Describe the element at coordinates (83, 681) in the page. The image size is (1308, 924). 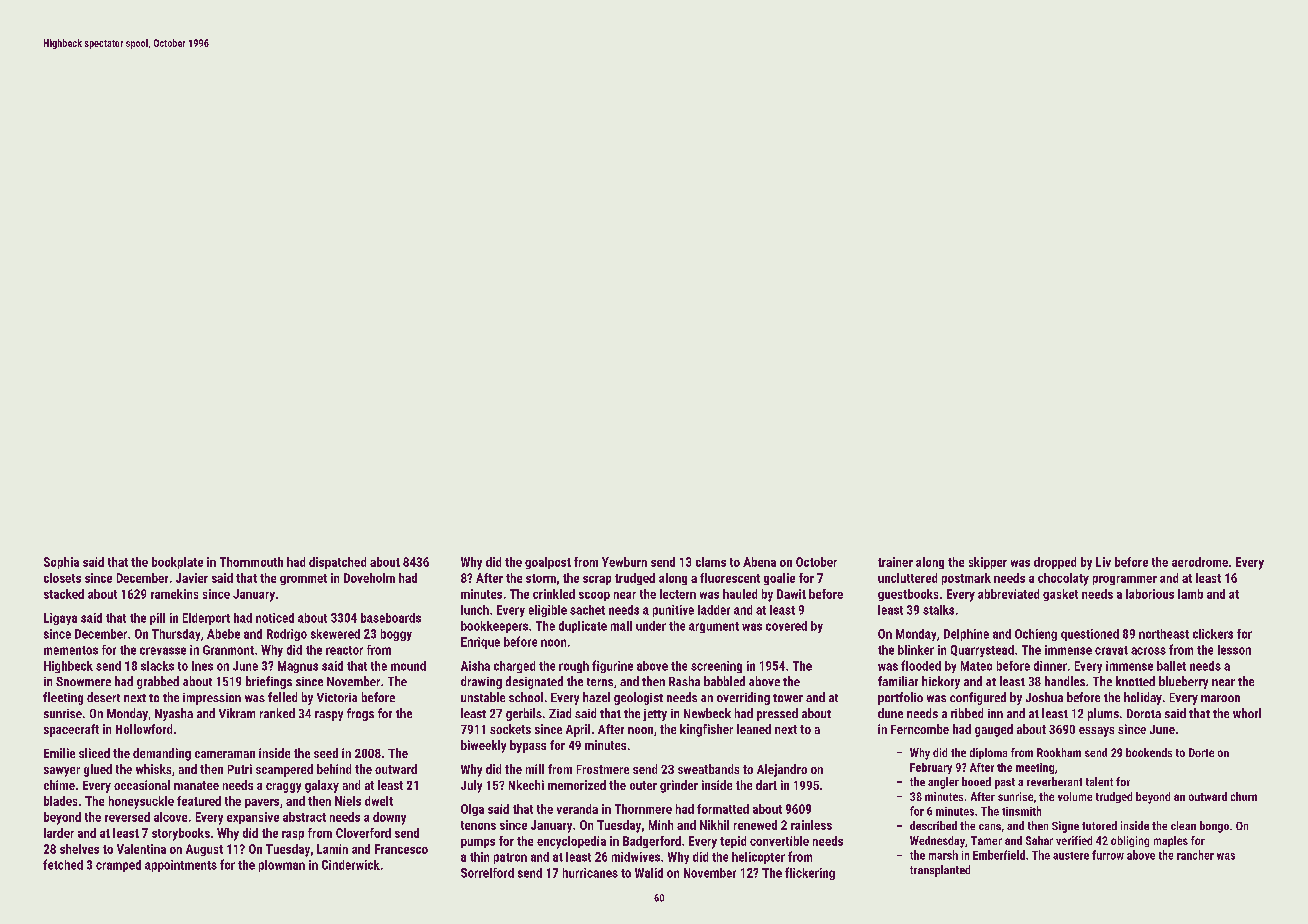
I see `Snowmere` at that location.
